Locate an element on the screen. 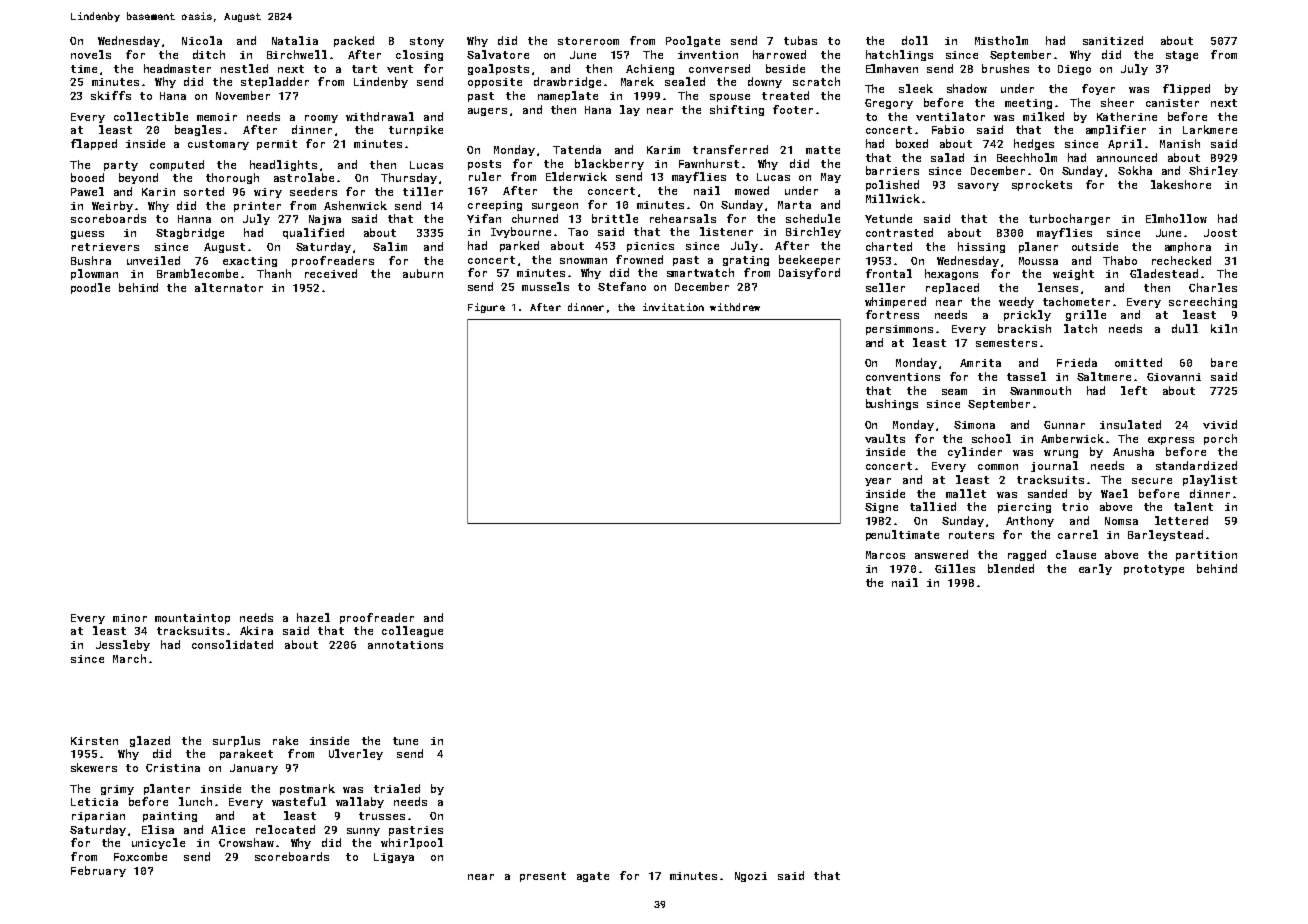 The width and height of the screenshot is (1308, 924). vaults is located at coordinates (885, 438).
